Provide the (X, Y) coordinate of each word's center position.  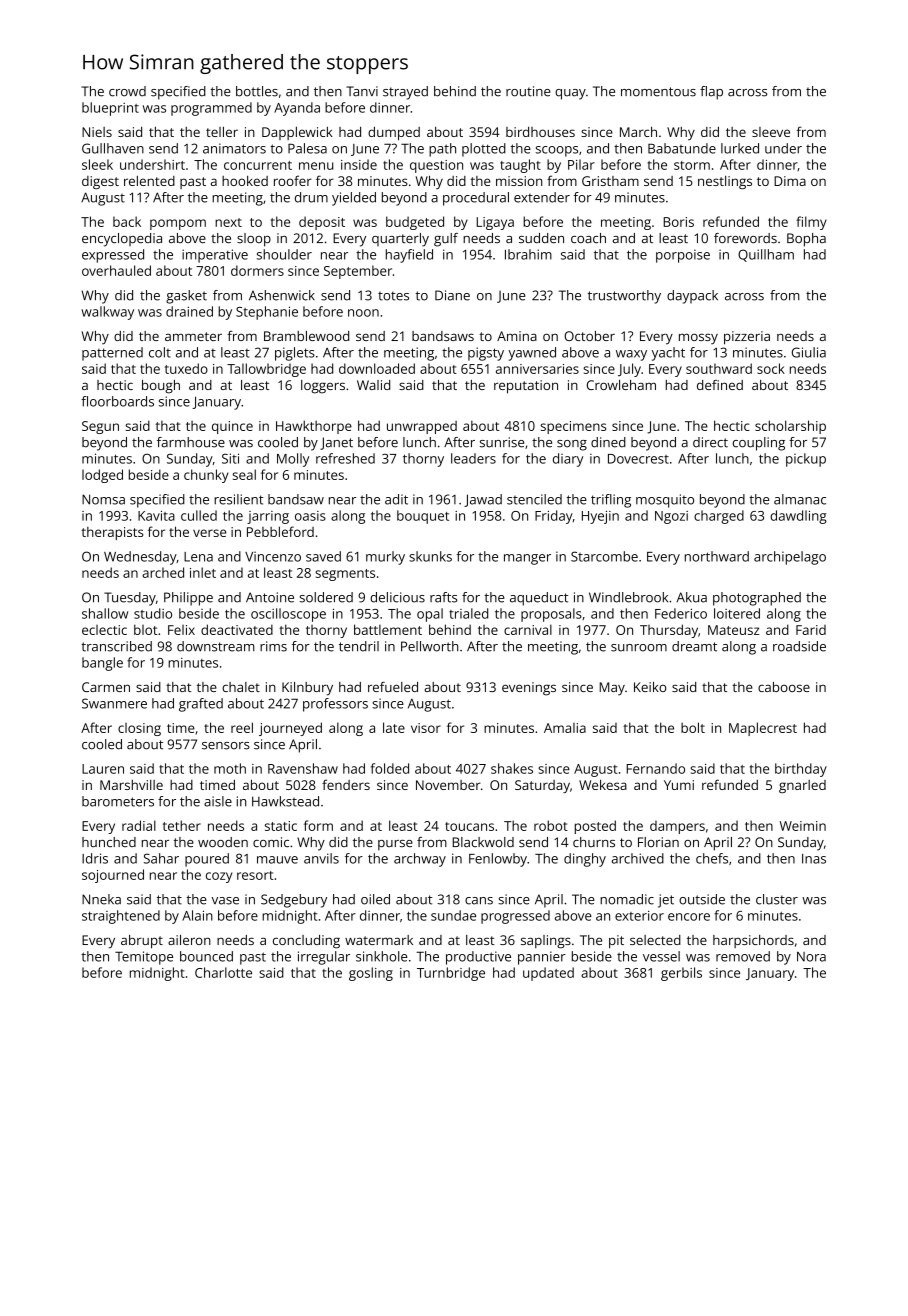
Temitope (144, 958)
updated (548, 974)
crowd (127, 91)
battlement (388, 629)
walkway (107, 313)
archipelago (790, 558)
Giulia (809, 352)
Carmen (106, 687)
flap (711, 93)
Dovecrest (638, 459)
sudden (541, 238)
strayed (405, 93)
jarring (268, 517)
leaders (473, 458)
